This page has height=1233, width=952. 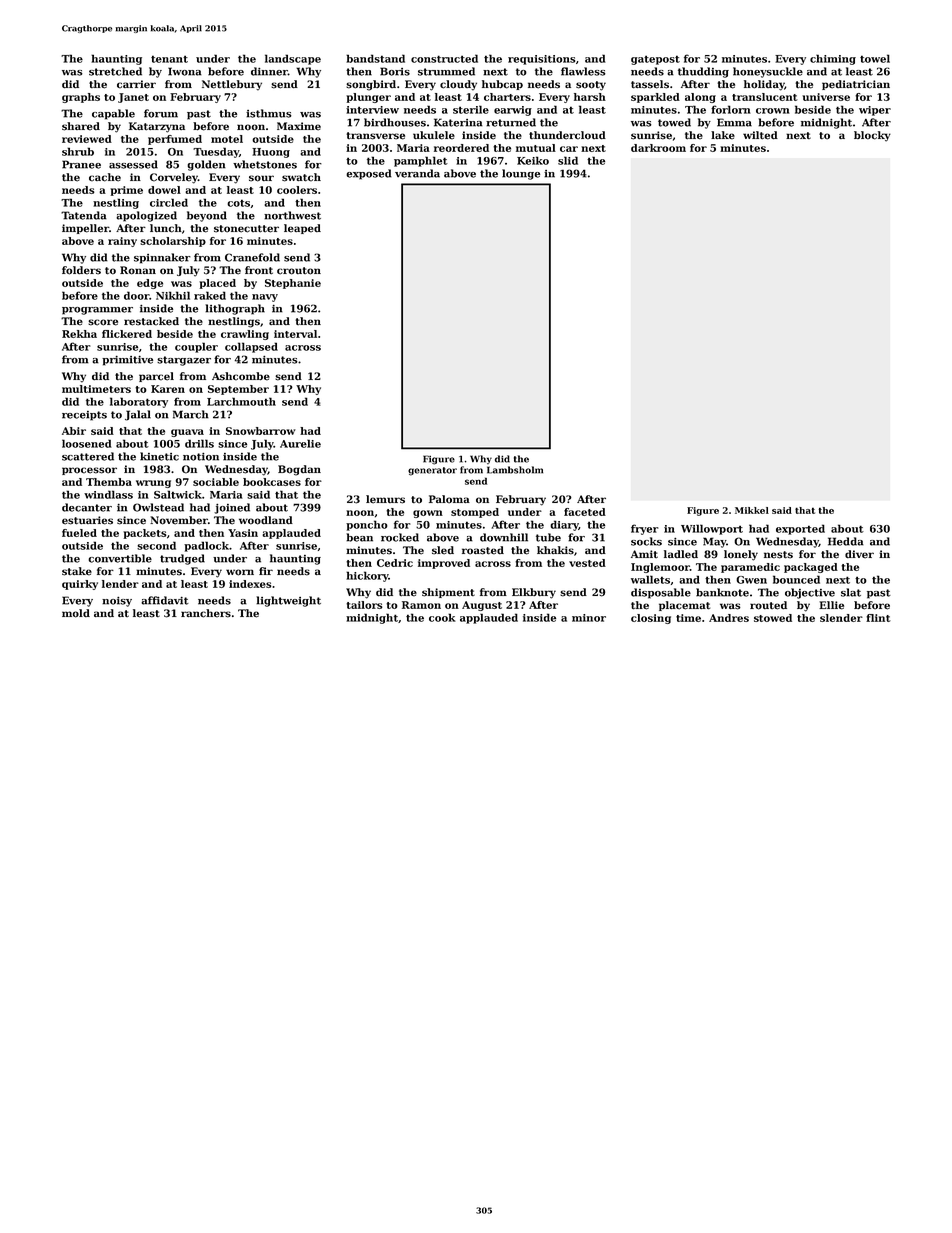 I want to click on Tatenda, so click(x=84, y=215).
